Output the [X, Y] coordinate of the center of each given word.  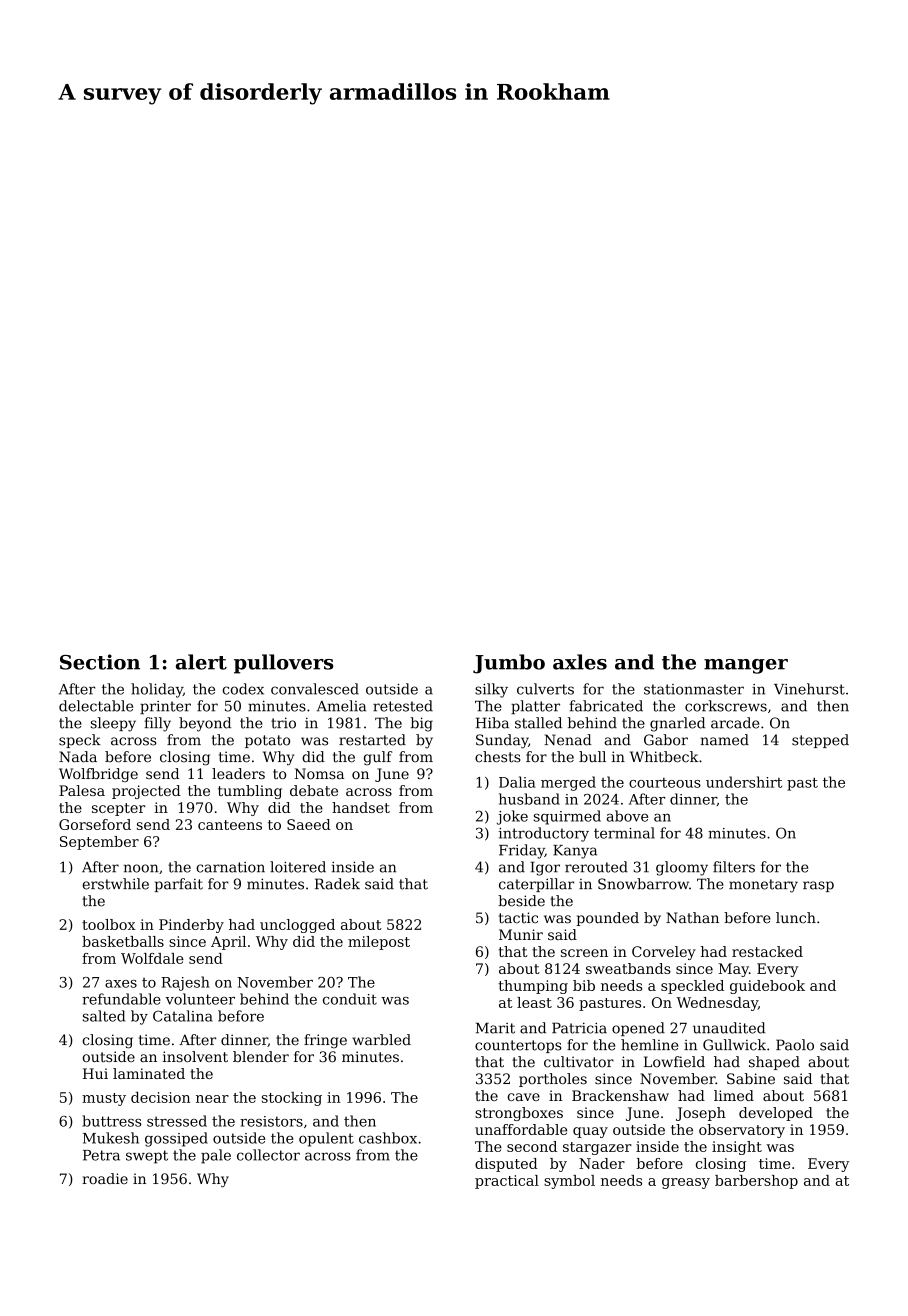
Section [100, 662]
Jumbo [509, 664]
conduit [350, 999]
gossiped [176, 1139]
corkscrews [726, 706]
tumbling [250, 792]
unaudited [729, 1028]
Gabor [666, 740]
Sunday [502, 741]
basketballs [123, 941]
